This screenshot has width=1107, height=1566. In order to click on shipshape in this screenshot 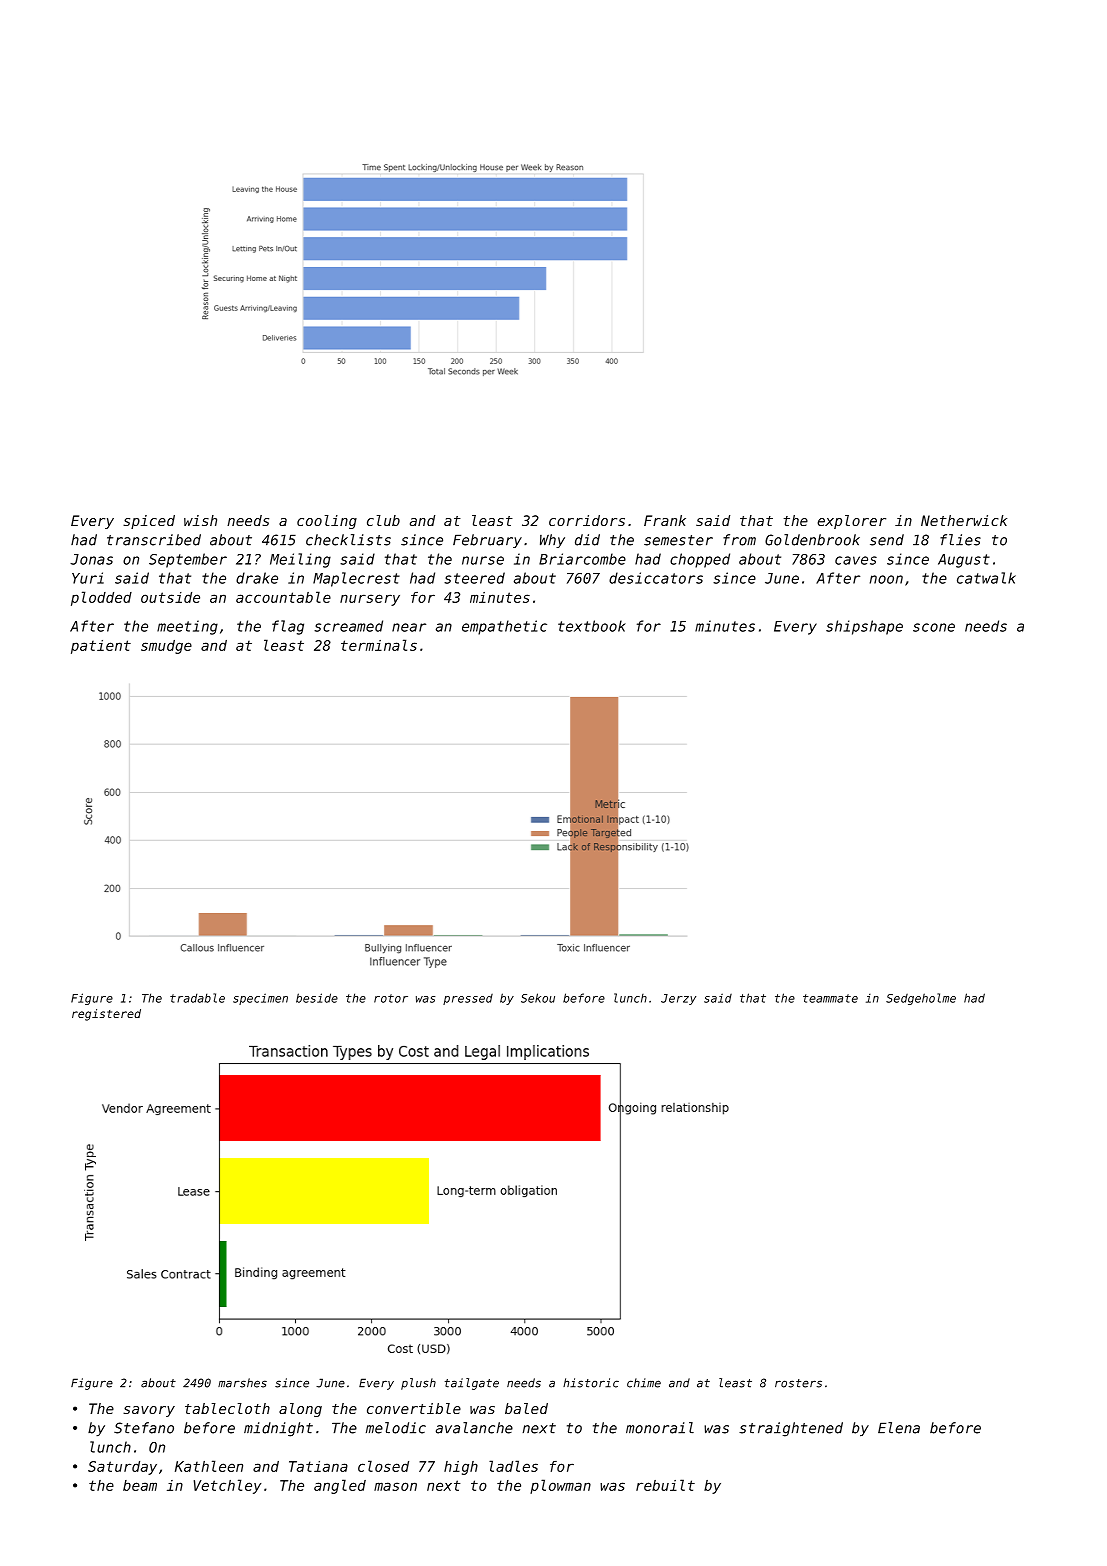, I will do `click(864, 627)`.
